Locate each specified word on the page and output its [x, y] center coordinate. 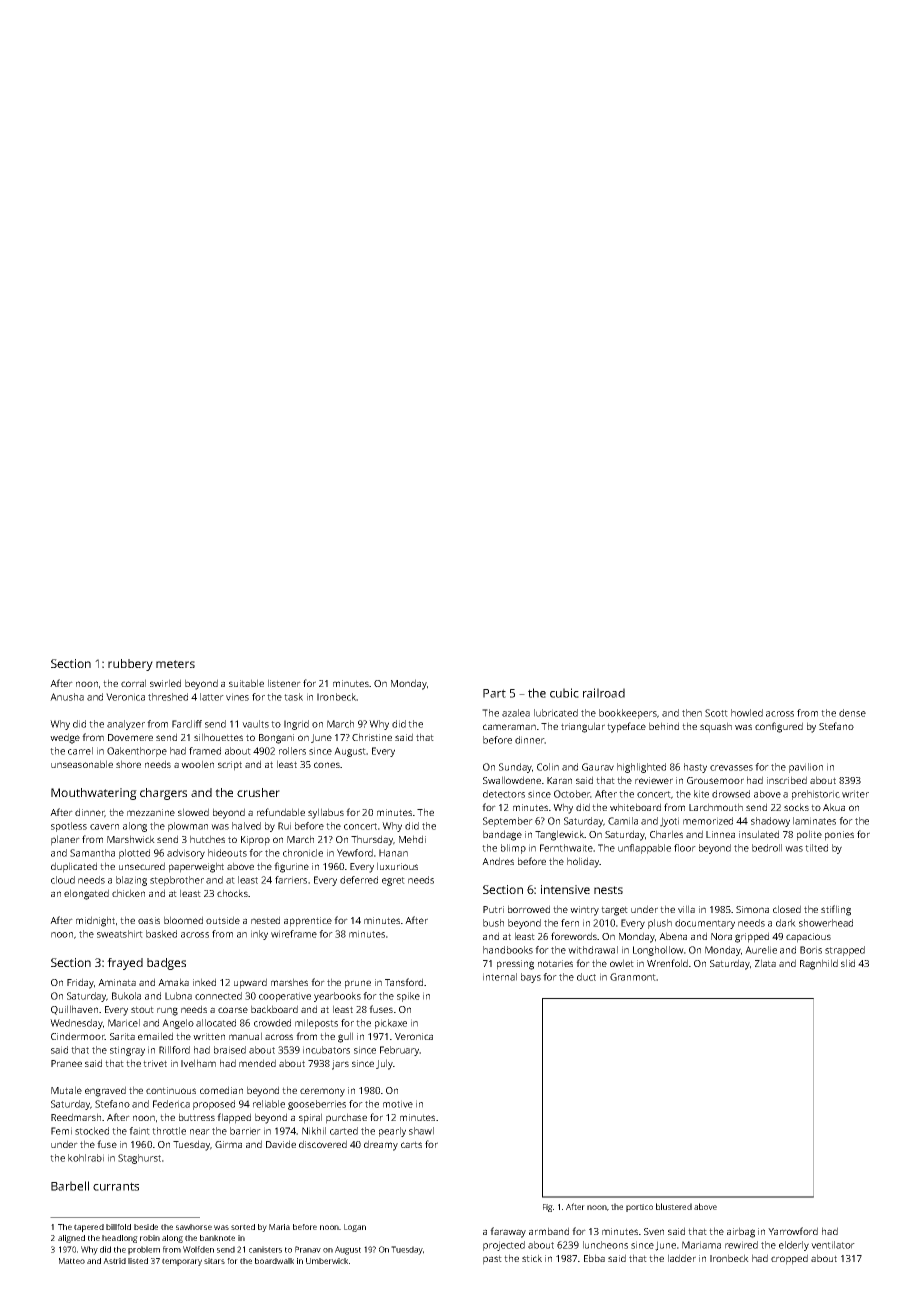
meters [175, 664]
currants [116, 1186]
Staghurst [139, 1159]
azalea [516, 713]
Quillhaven [74, 1010]
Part [494, 693]
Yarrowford [793, 1231]
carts [411, 1144]
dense [852, 713]
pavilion [806, 768]
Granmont [633, 977]
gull [345, 1037]
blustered [674, 1206]
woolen [197, 764]
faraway [508, 1232]
